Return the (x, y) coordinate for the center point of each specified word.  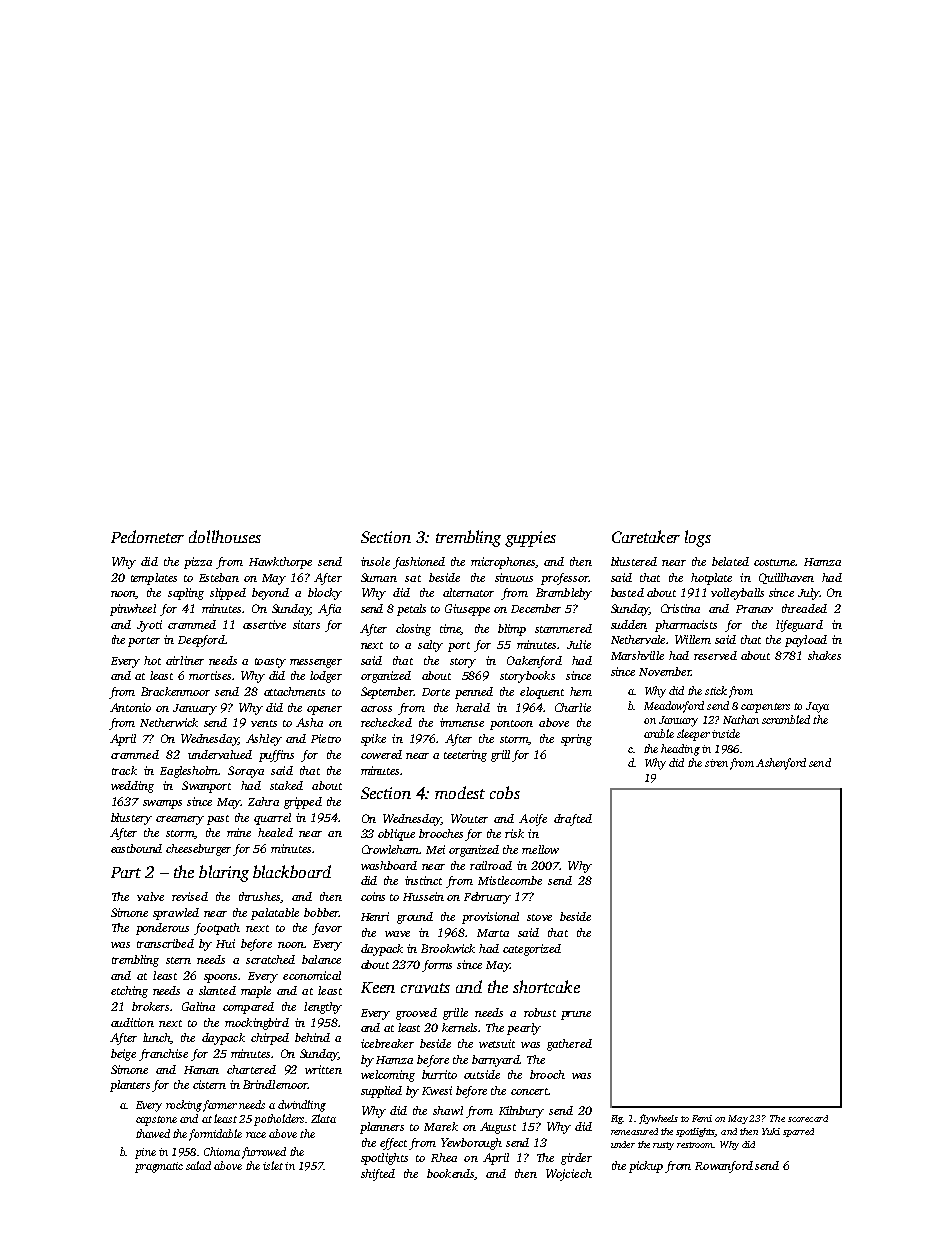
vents (264, 723)
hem (581, 691)
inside (726, 733)
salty (430, 646)
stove (539, 917)
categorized (532, 950)
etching (129, 992)
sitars (306, 624)
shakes (824, 655)
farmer (220, 1106)
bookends (450, 1173)
